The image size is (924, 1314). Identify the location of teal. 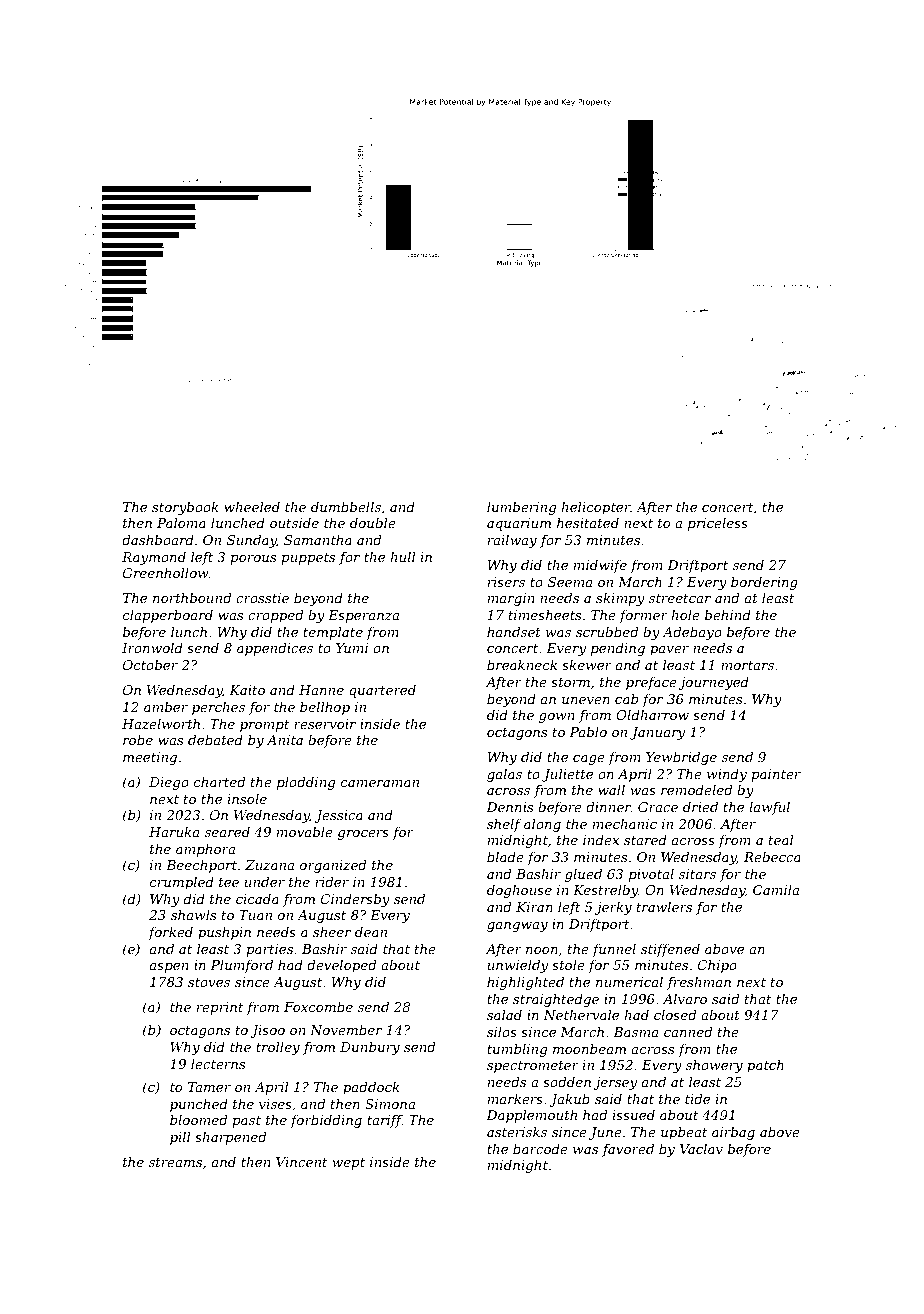
(781, 840).
